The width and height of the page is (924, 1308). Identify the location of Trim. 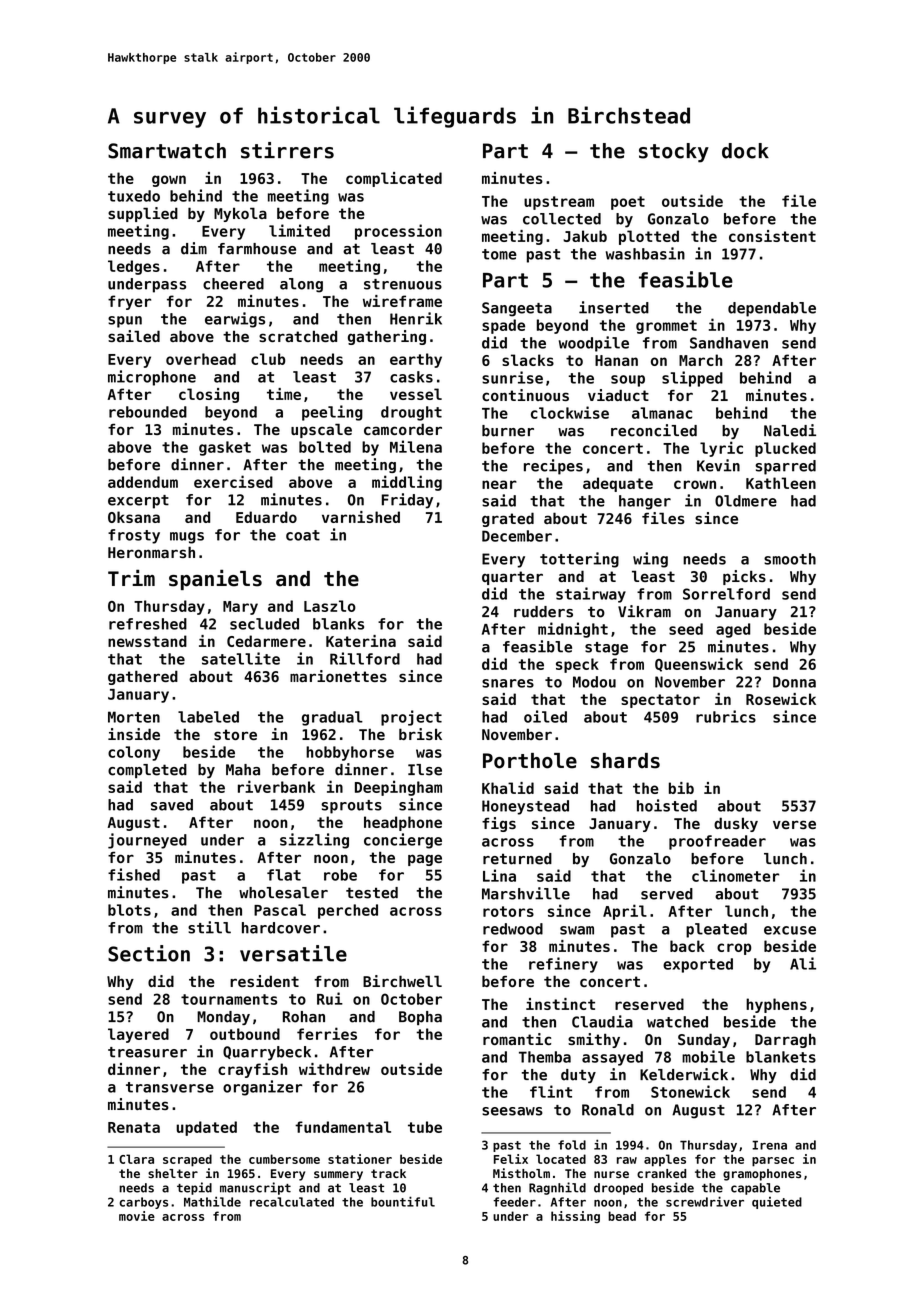
(131, 578).
